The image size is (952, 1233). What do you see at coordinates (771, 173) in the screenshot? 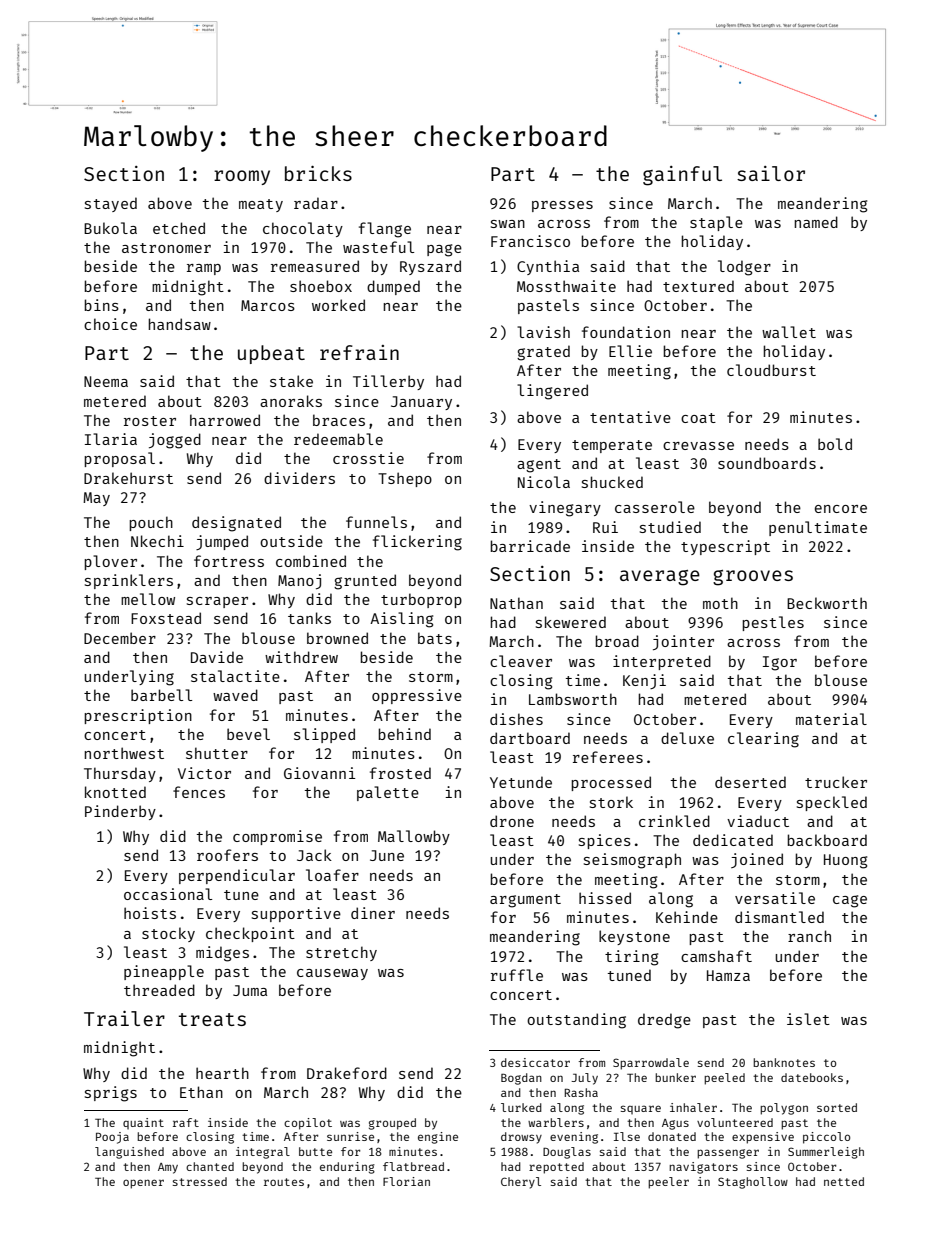
I see `sailor` at bounding box center [771, 173].
